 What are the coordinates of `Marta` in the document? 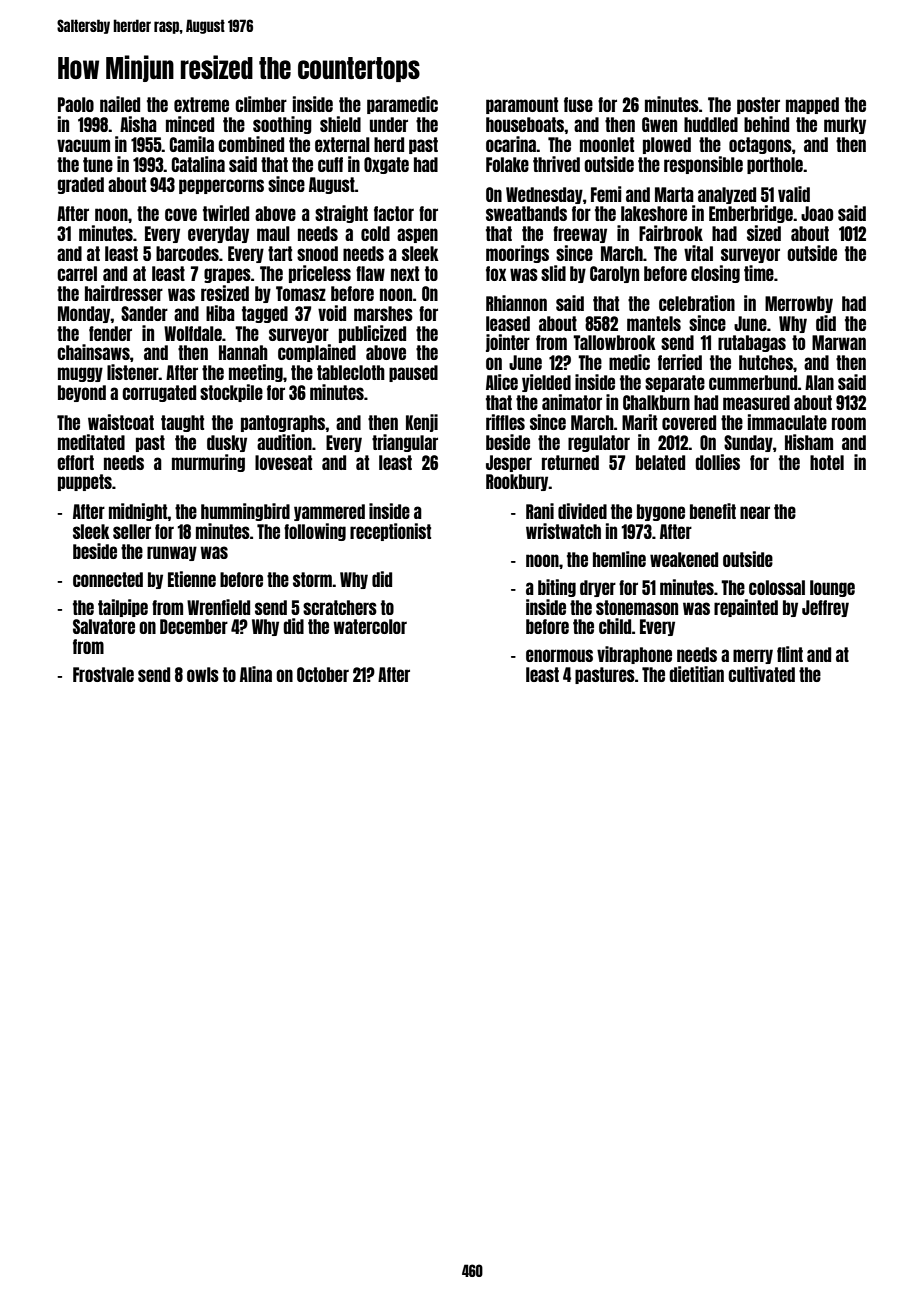 It's located at (674, 194).
